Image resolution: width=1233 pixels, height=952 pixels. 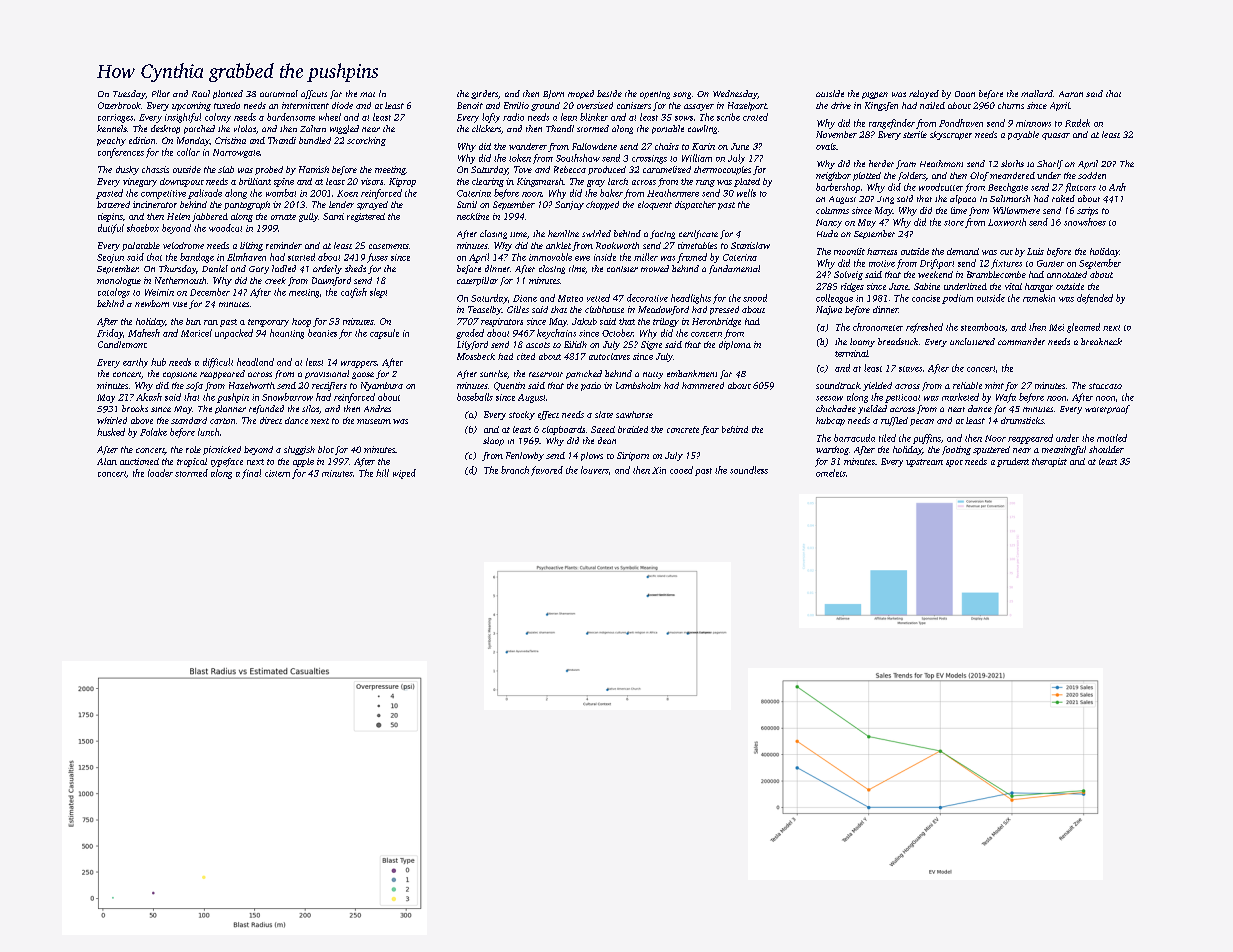 I want to click on flatcars, so click(x=1080, y=188).
